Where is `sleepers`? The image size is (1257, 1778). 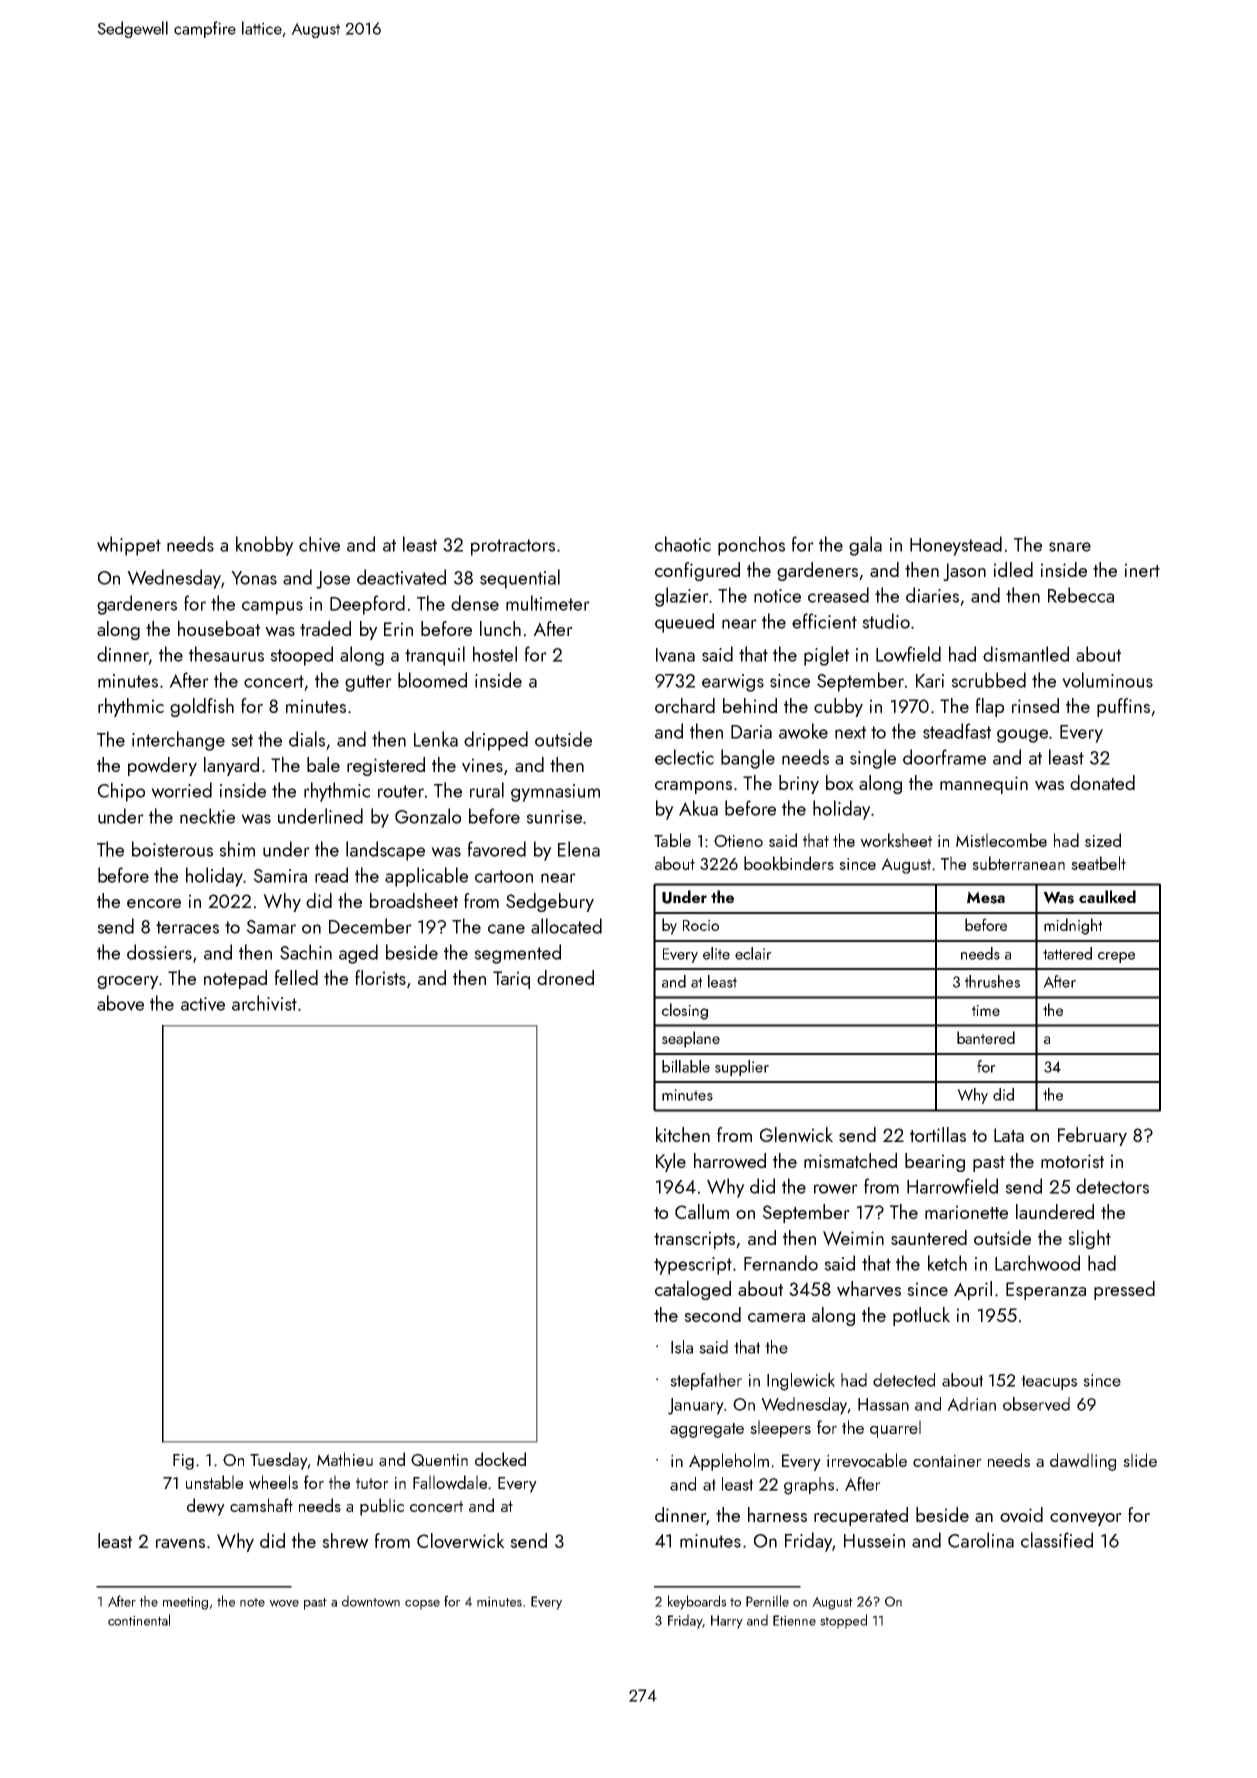
sleepers is located at coordinates (780, 1429).
